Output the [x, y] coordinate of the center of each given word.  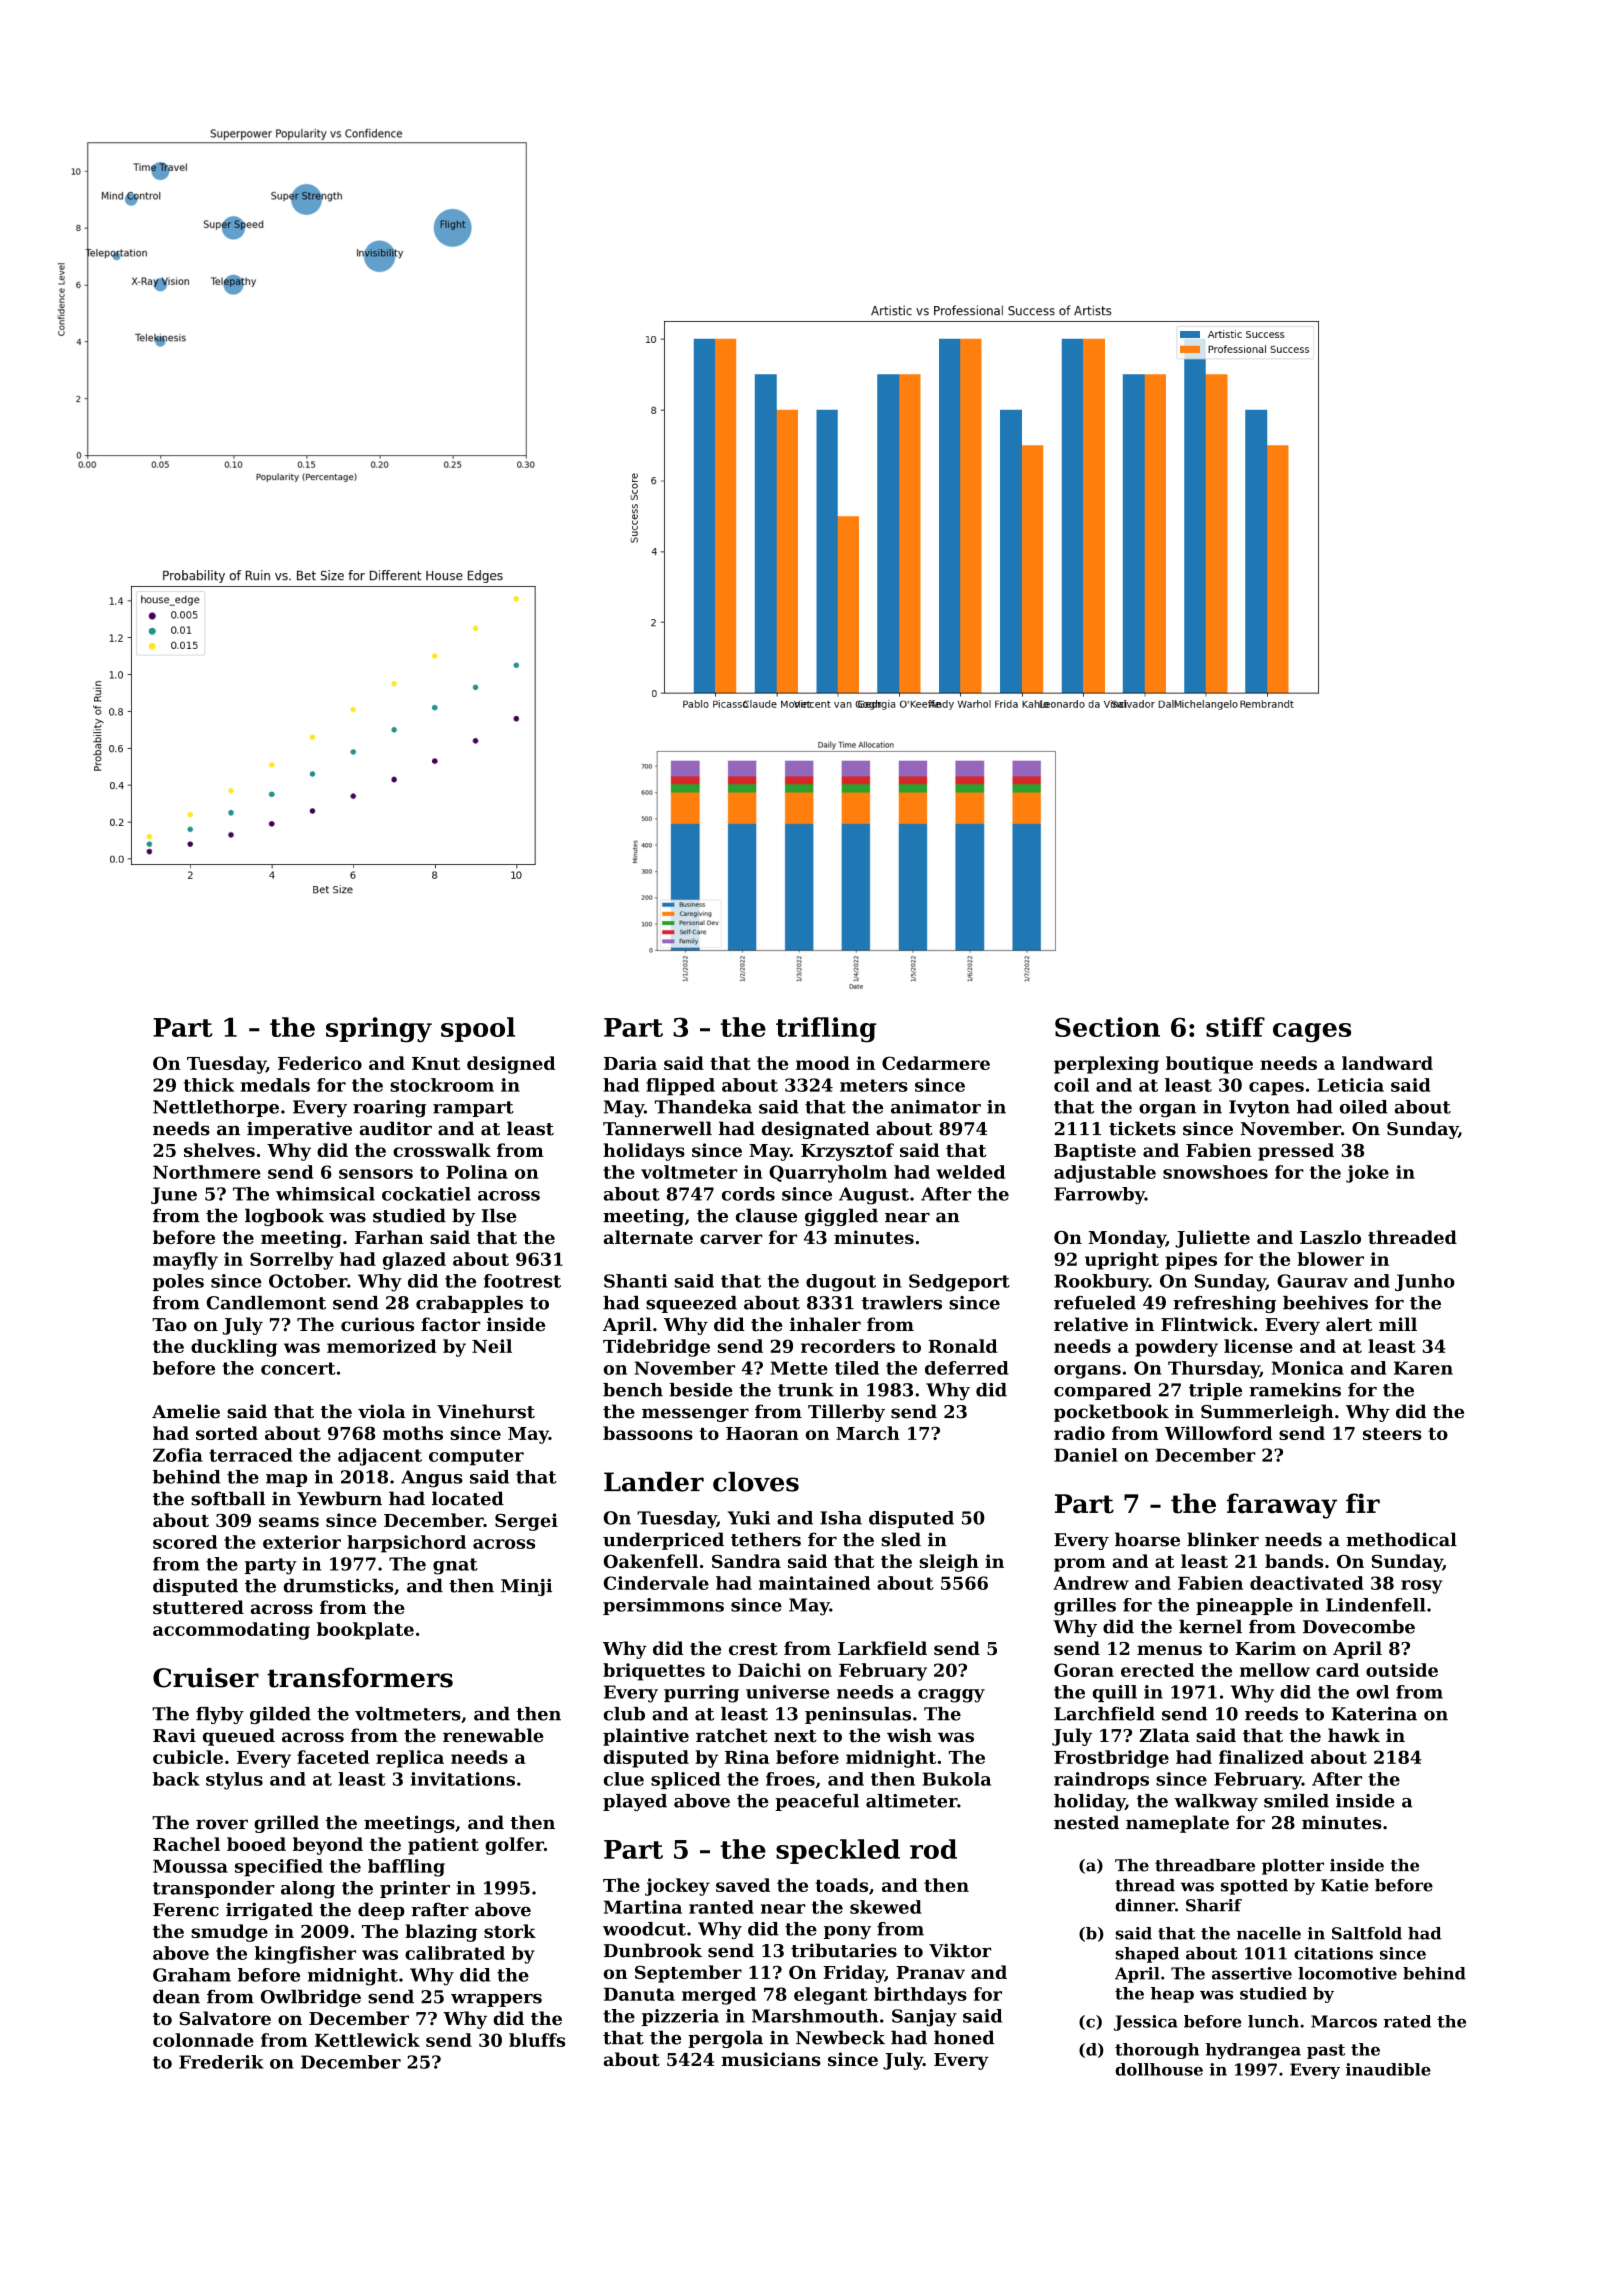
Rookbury [1101, 1283]
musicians [771, 2059]
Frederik [221, 2062]
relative [1091, 1324]
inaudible [1388, 2069]
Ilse [499, 1215]
